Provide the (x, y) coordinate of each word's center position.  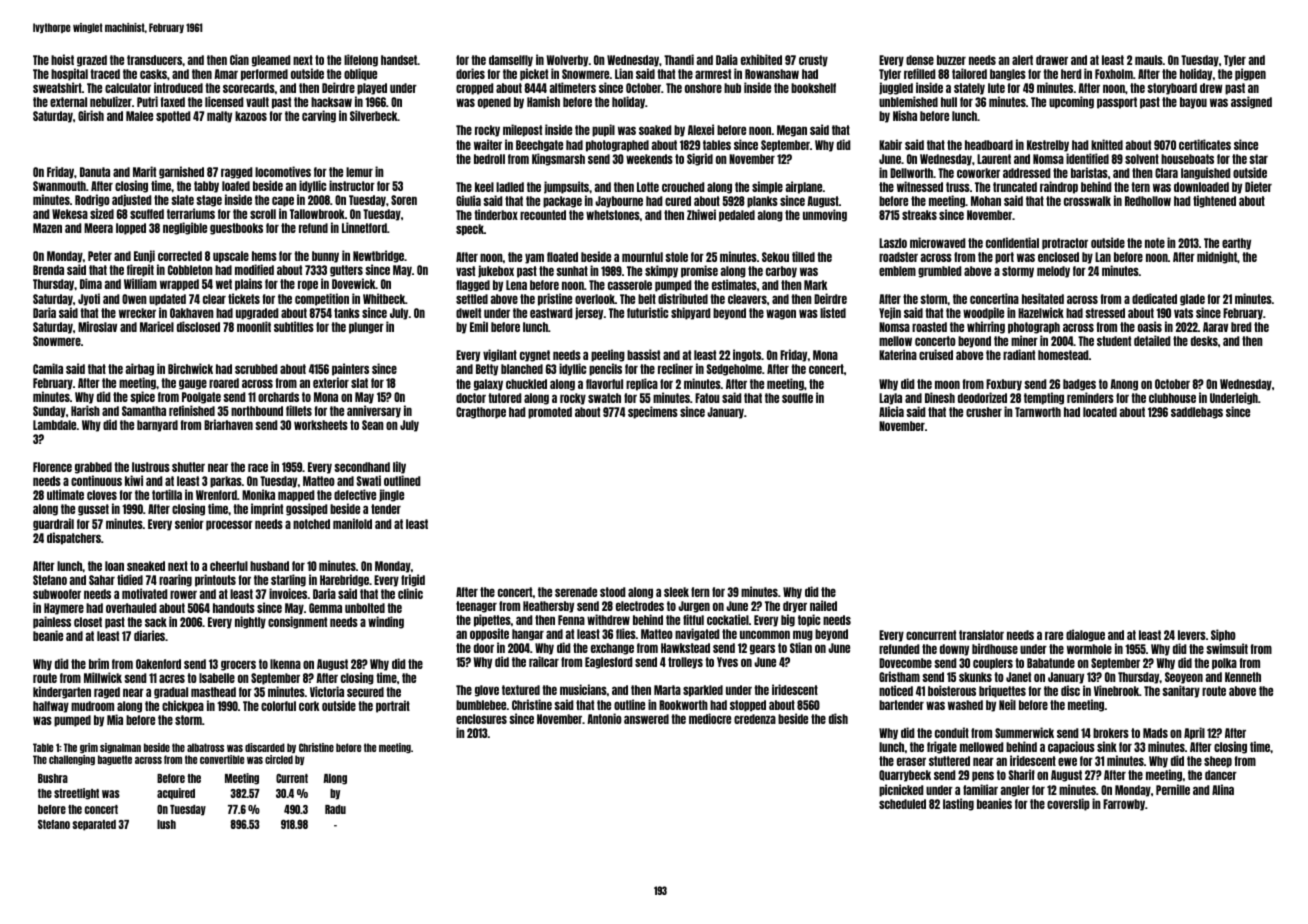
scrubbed (256, 369)
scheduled (902, 804)
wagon (781, 314)
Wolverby (567, 61)
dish (838, 718)
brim (99, 663)
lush (166, 824)
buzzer (951, 60)
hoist (62, 59)
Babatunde (1051, 663)
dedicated (1154, 298)
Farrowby (1124, 805)
